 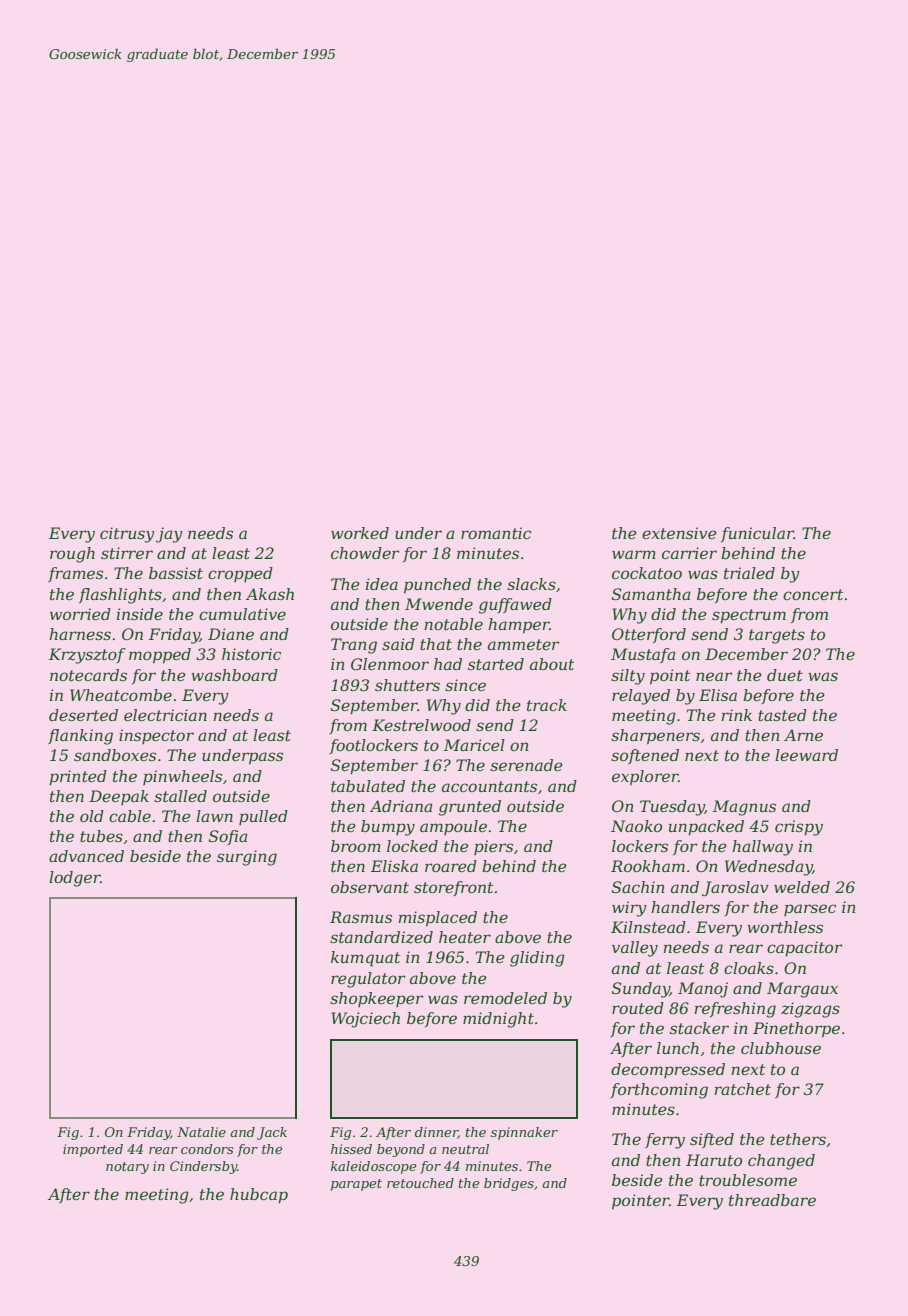 I want to click on Jack, so click(x=272, y=1133).
